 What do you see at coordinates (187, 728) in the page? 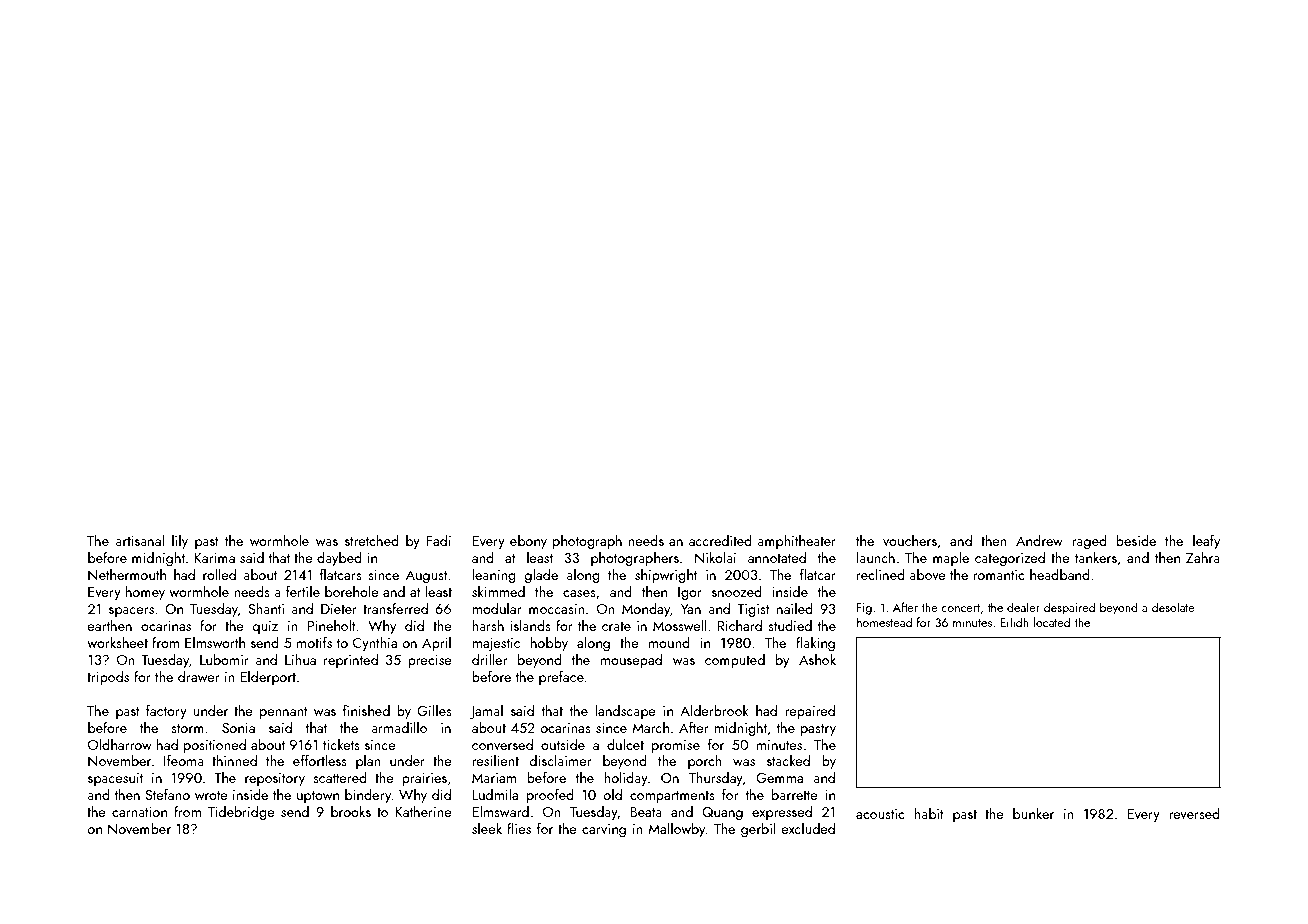
I see `storm` at bounding box center [187, 728].
